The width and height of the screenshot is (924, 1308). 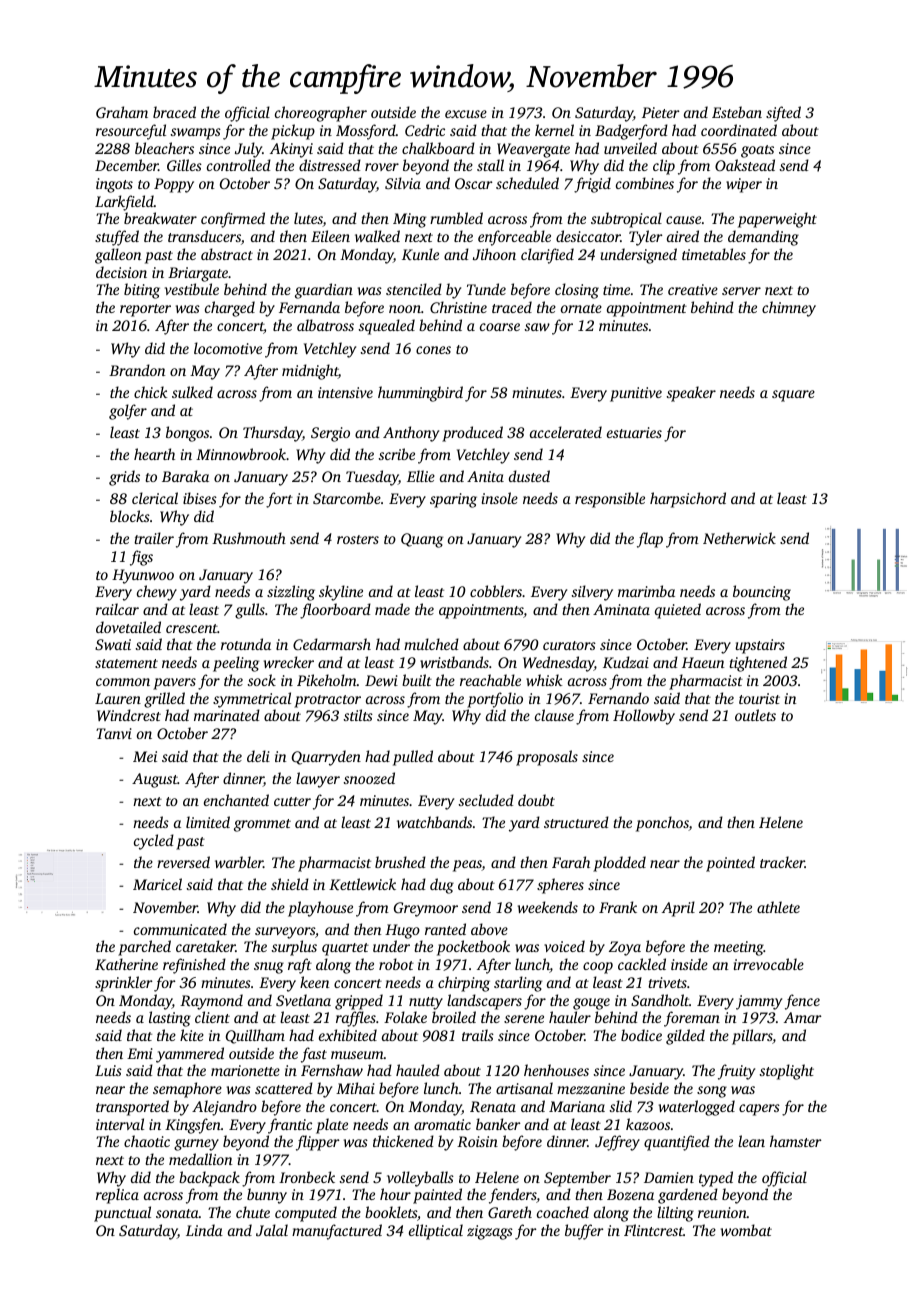 I want to click on chimney, so click(x=789, y=309).
